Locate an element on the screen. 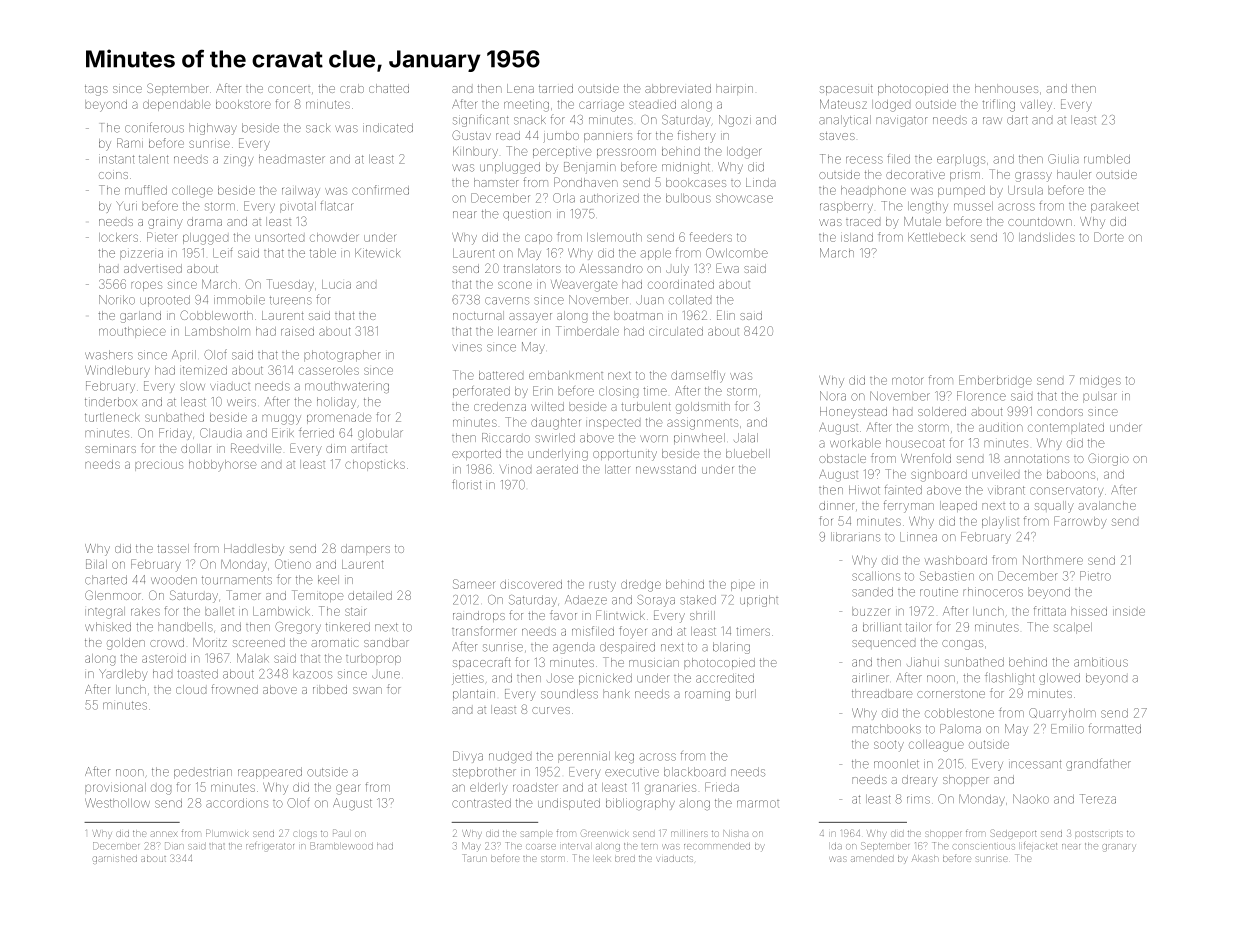  June is located at coordinates (386, 675).
